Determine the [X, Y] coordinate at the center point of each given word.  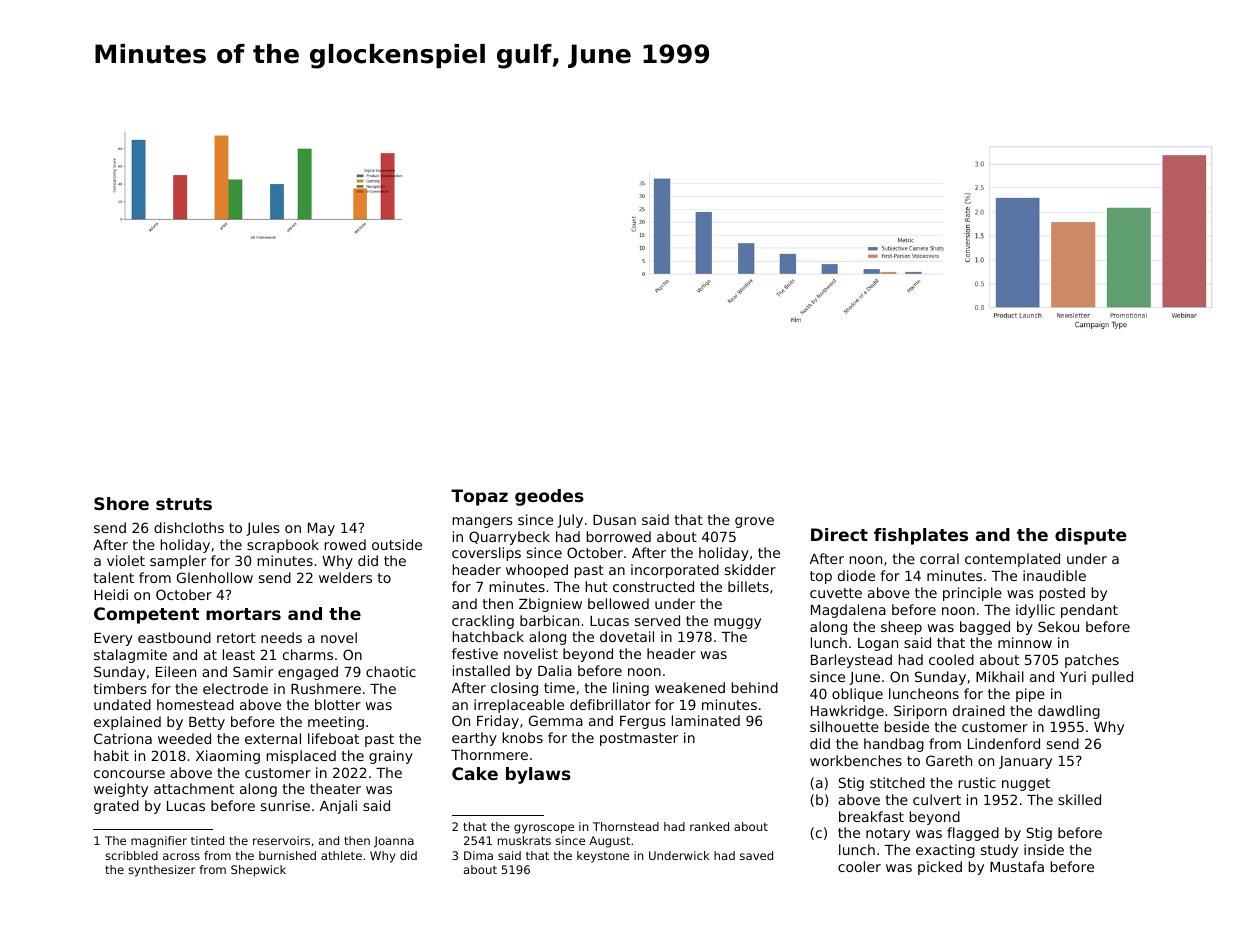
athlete [341, 855]
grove [754, 522]
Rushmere [326, 688]
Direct [839, 534]
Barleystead [851, 661]
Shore [121, 503]
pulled [1112, 678]
